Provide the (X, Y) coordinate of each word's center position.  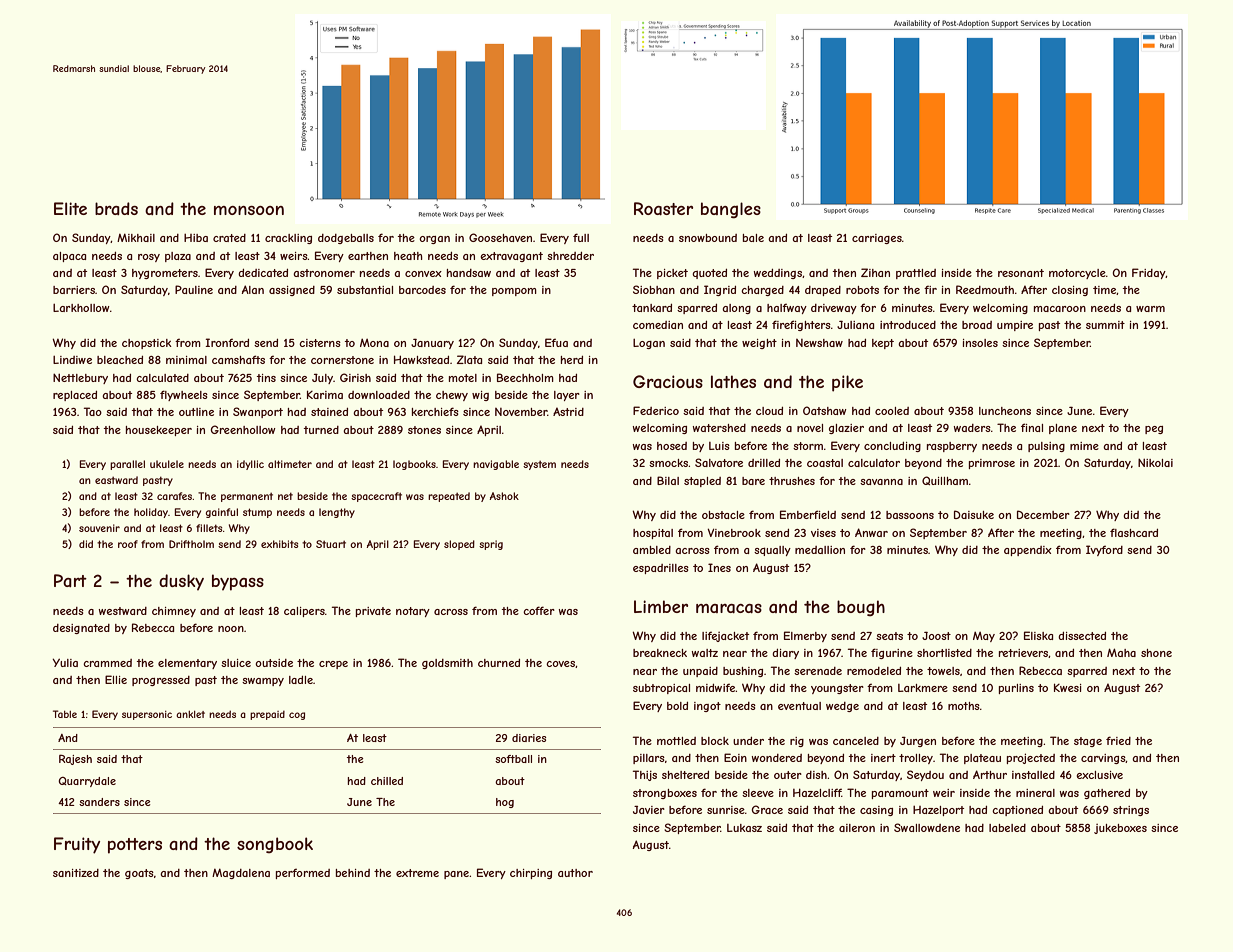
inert (883, 758)
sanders (99, 802)
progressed (161, 681)
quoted (709, 274)
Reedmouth (985, 289)
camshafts (238, 359)
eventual (799, 706)
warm (1150, 309)
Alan (253, 289)
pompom (514, 292)
